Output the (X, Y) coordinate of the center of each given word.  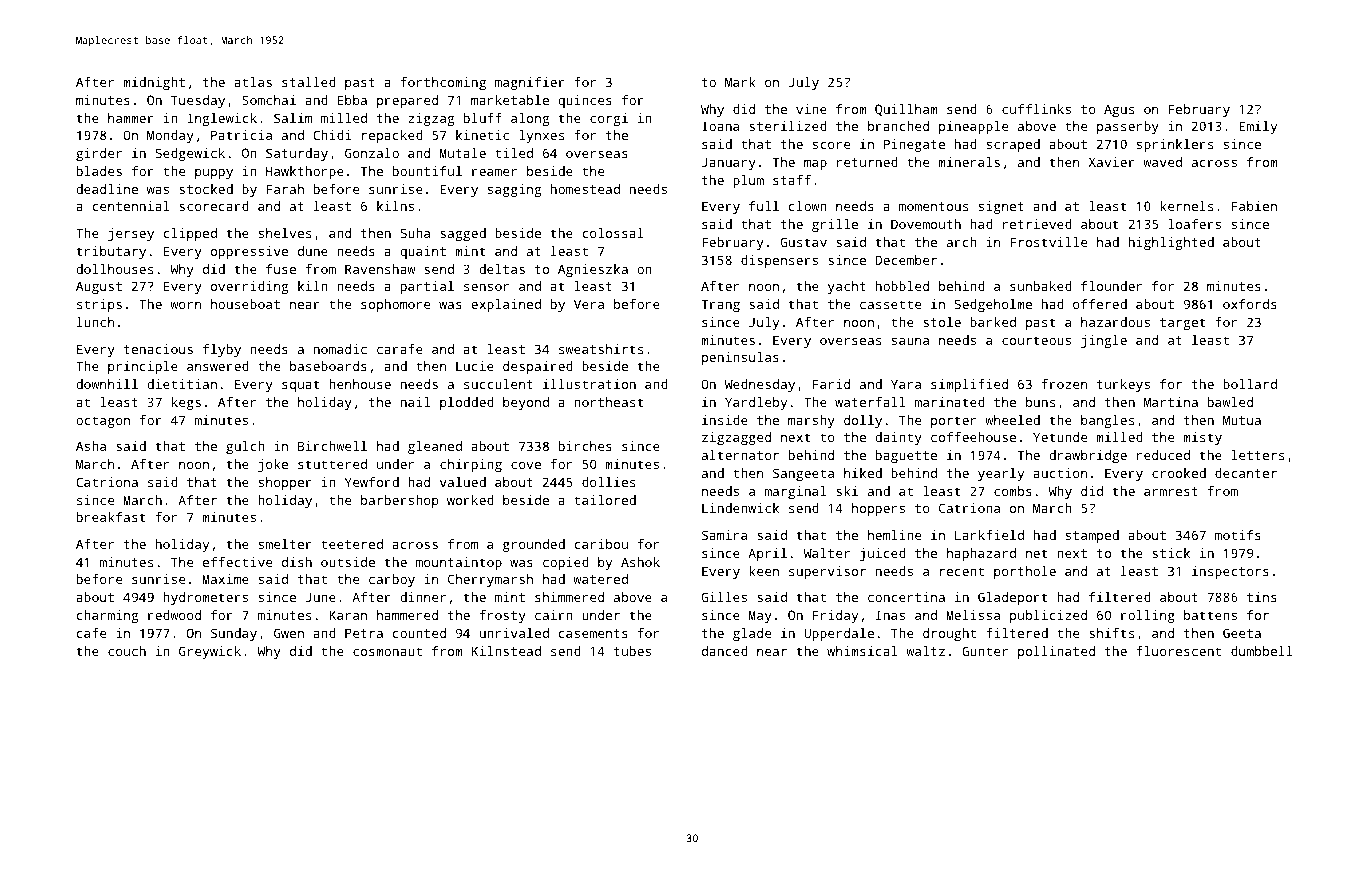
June (320, 597)
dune (313, 251)
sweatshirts (601, 349)
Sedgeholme (993, 305)
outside (348, 562)
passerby (1128, 127)
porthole (1025, 572)
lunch (95, 322)
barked (993, 322)
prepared (407, 101)
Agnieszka (593, 270)
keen (764, 571)
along (530, 119)
